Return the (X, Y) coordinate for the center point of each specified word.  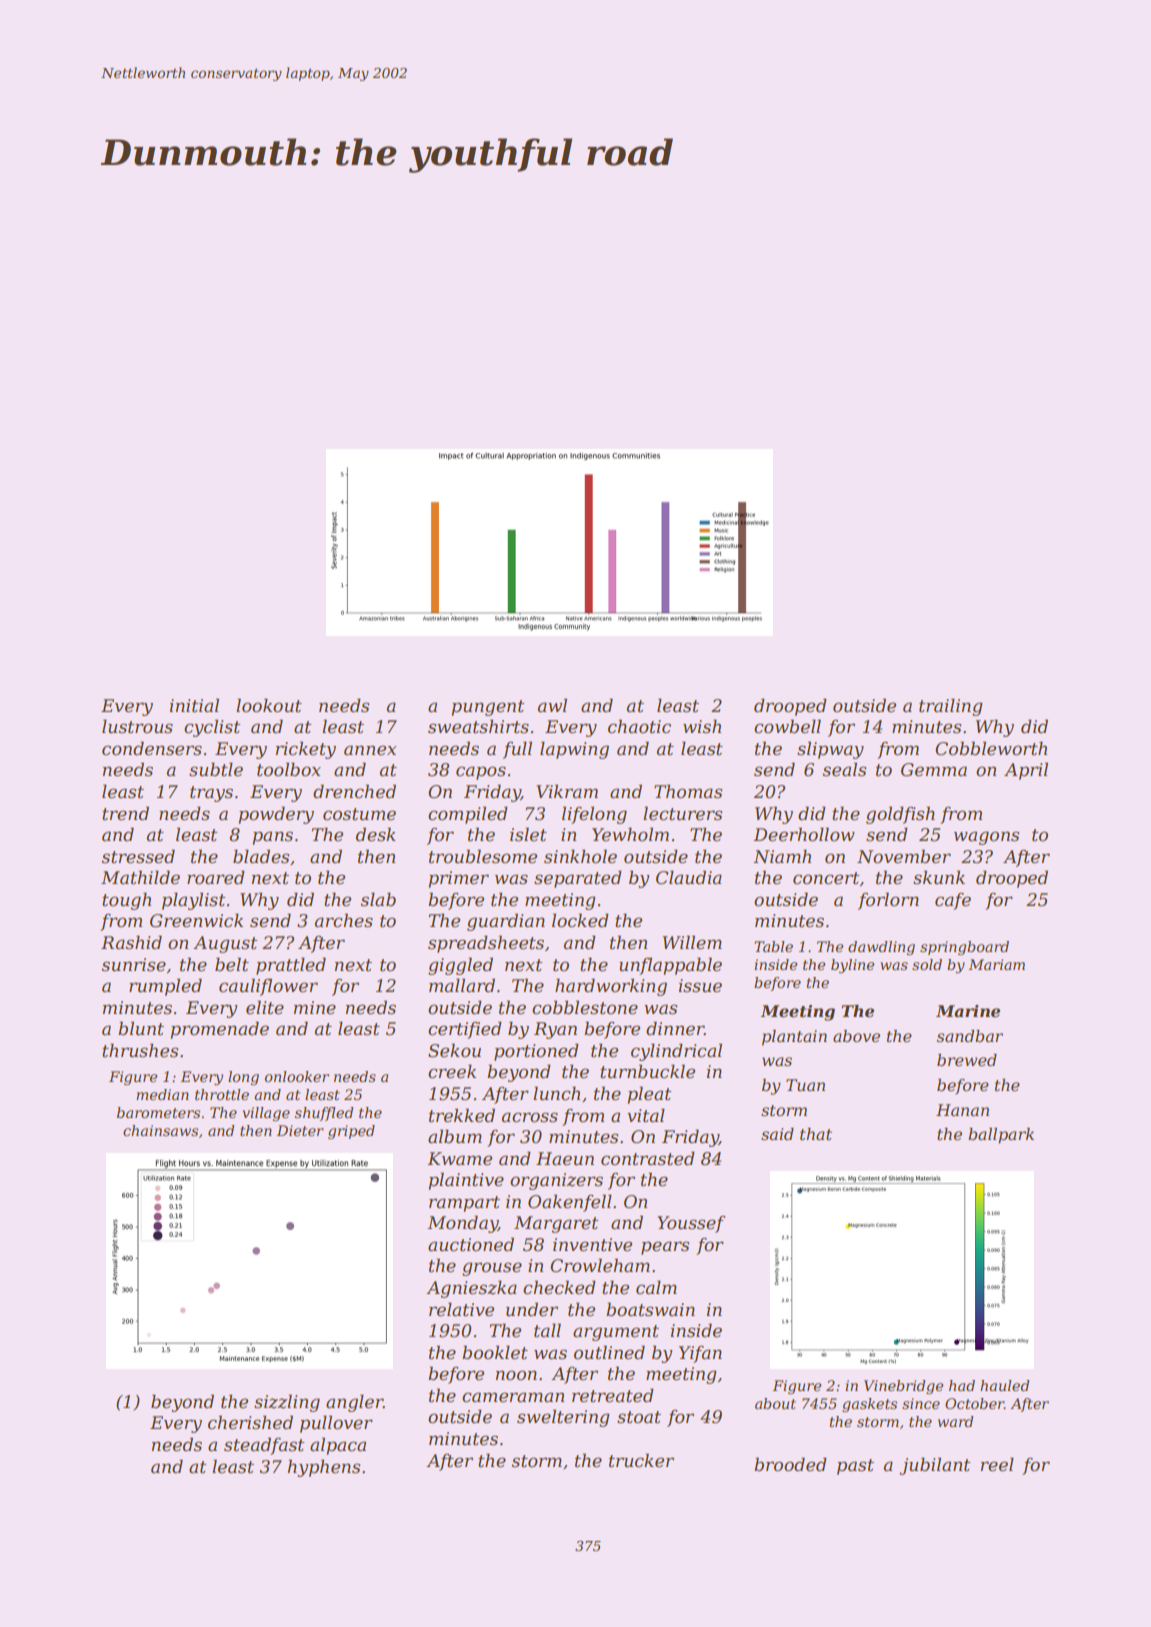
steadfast (264, 1446)
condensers (152, 748)
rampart (464, 1204)
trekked (462, 1115)
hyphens (324, 1468)
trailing (951, 707)
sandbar (970, 1036)
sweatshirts (478, 726)
